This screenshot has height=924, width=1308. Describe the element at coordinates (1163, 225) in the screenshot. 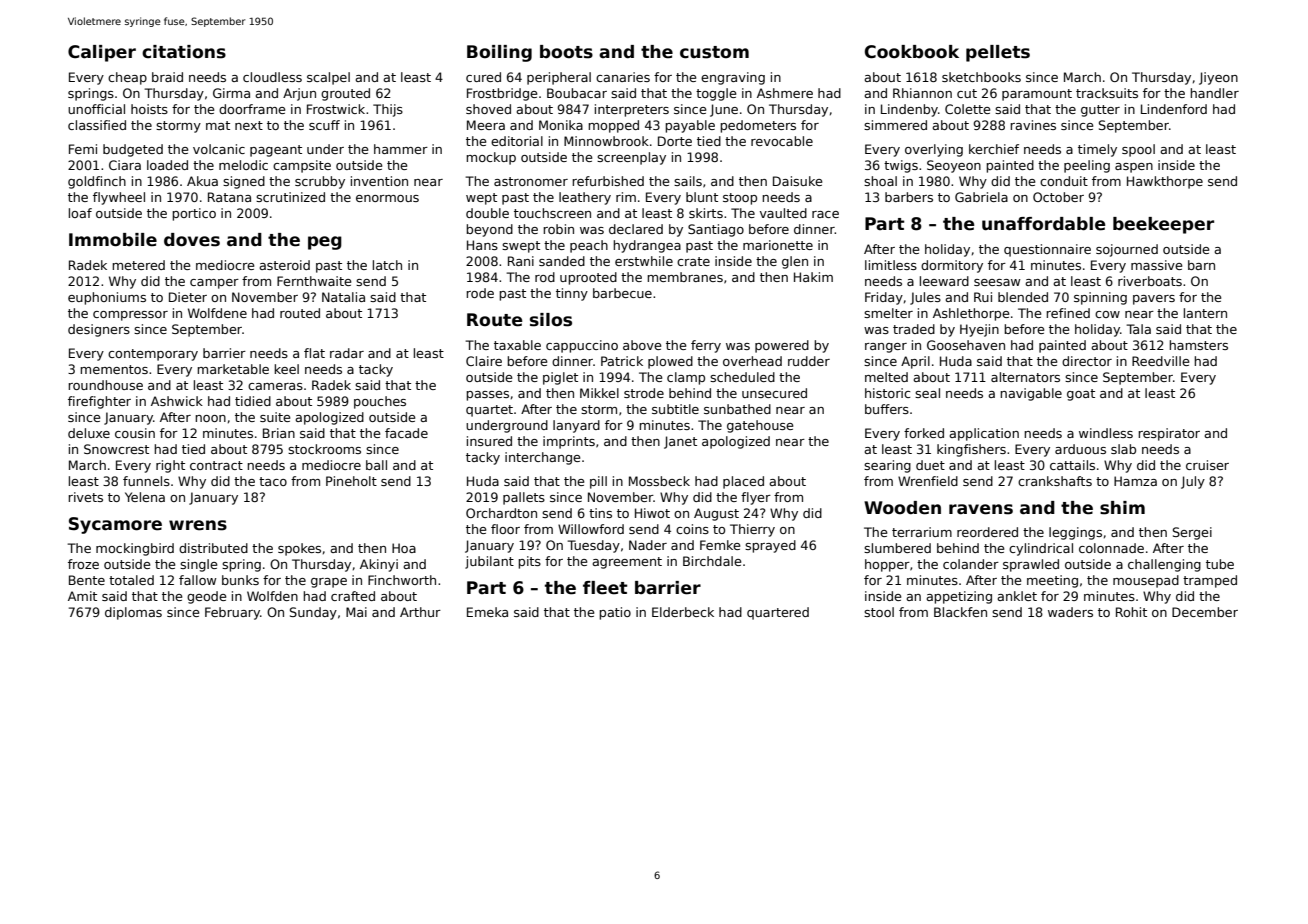

I see `beekeeper` at that location.
